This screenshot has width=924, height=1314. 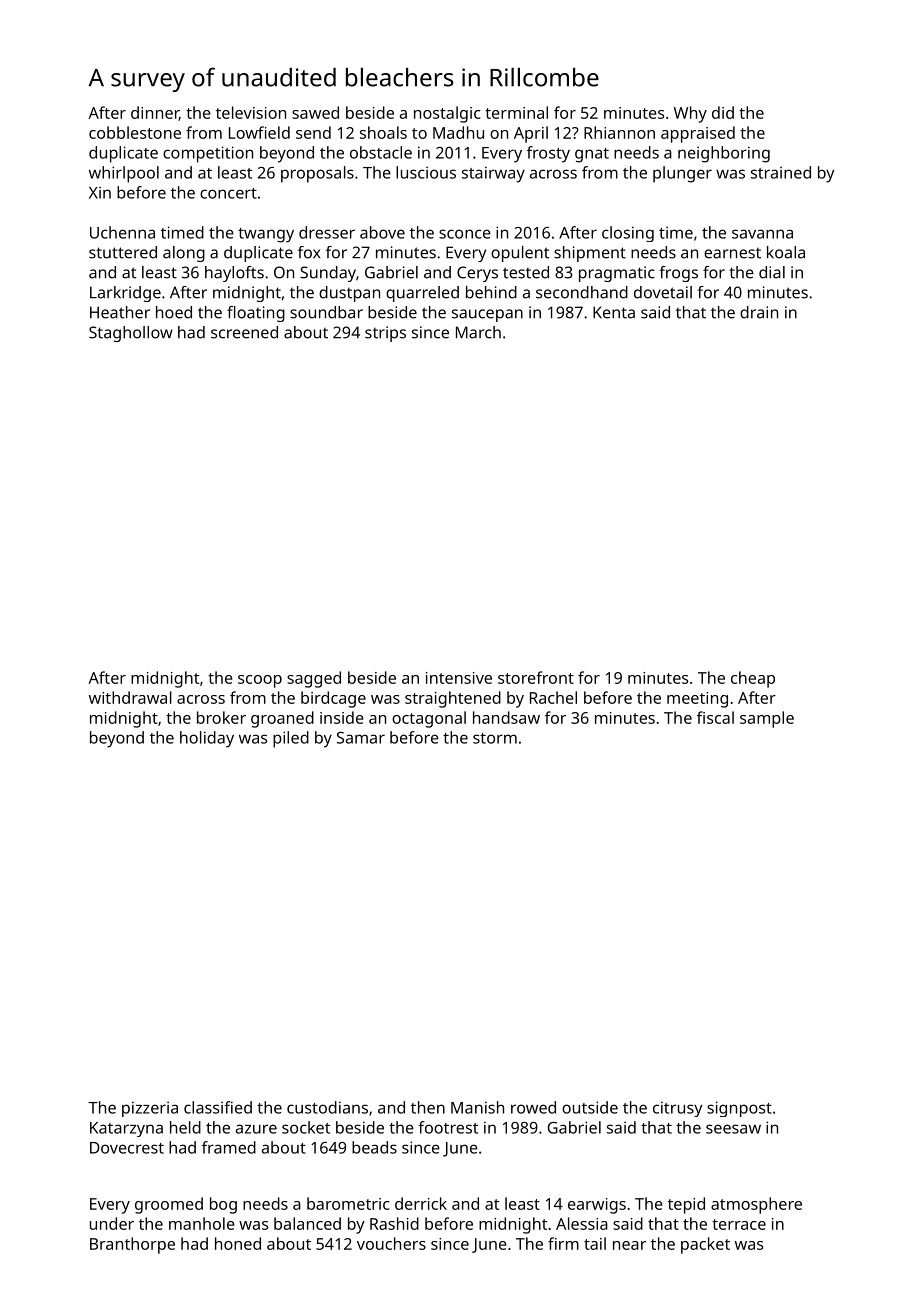 I want to click on did, so click(x=723, y=112).
